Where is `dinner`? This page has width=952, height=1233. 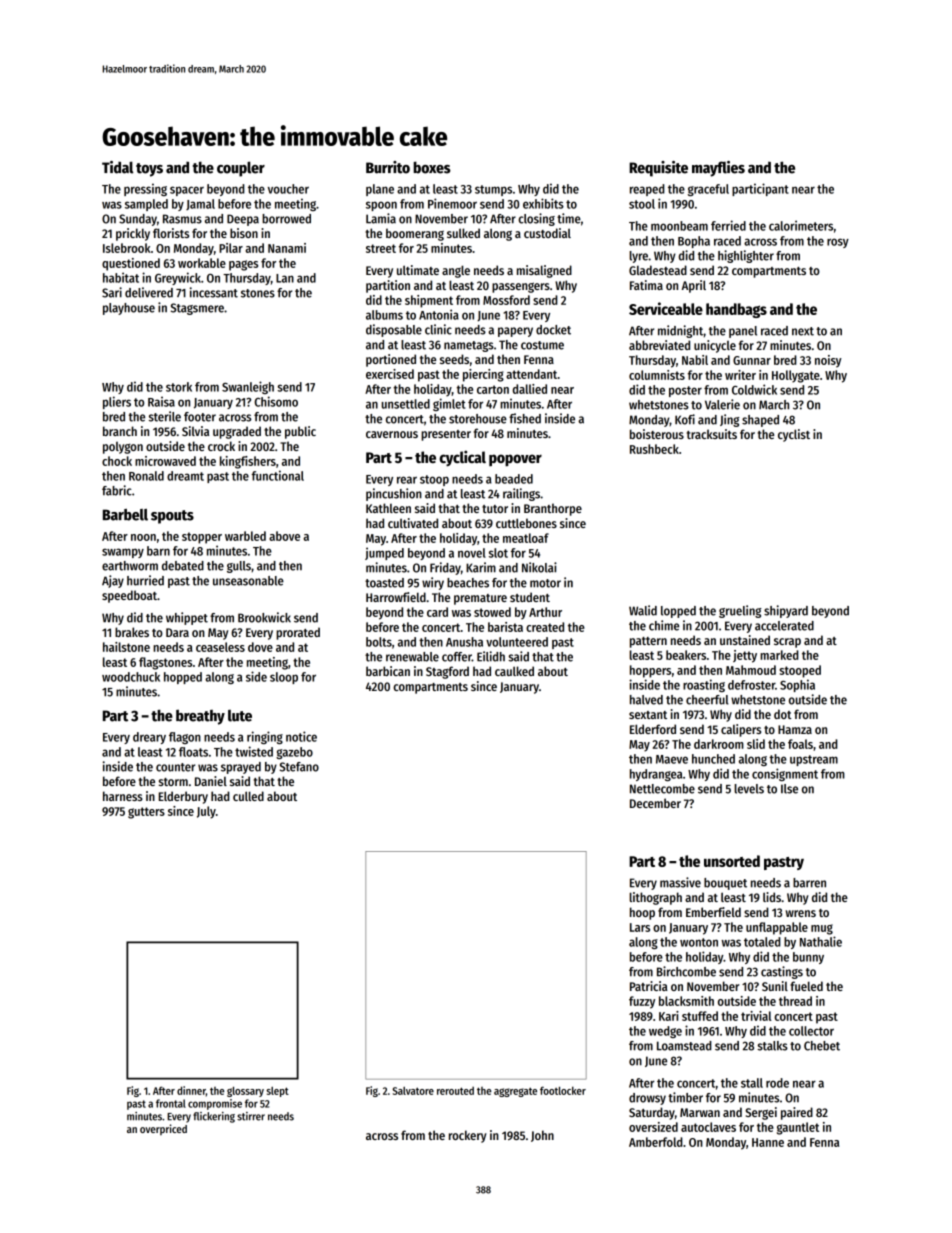 dinner is located at coordinates (191, 1090).
